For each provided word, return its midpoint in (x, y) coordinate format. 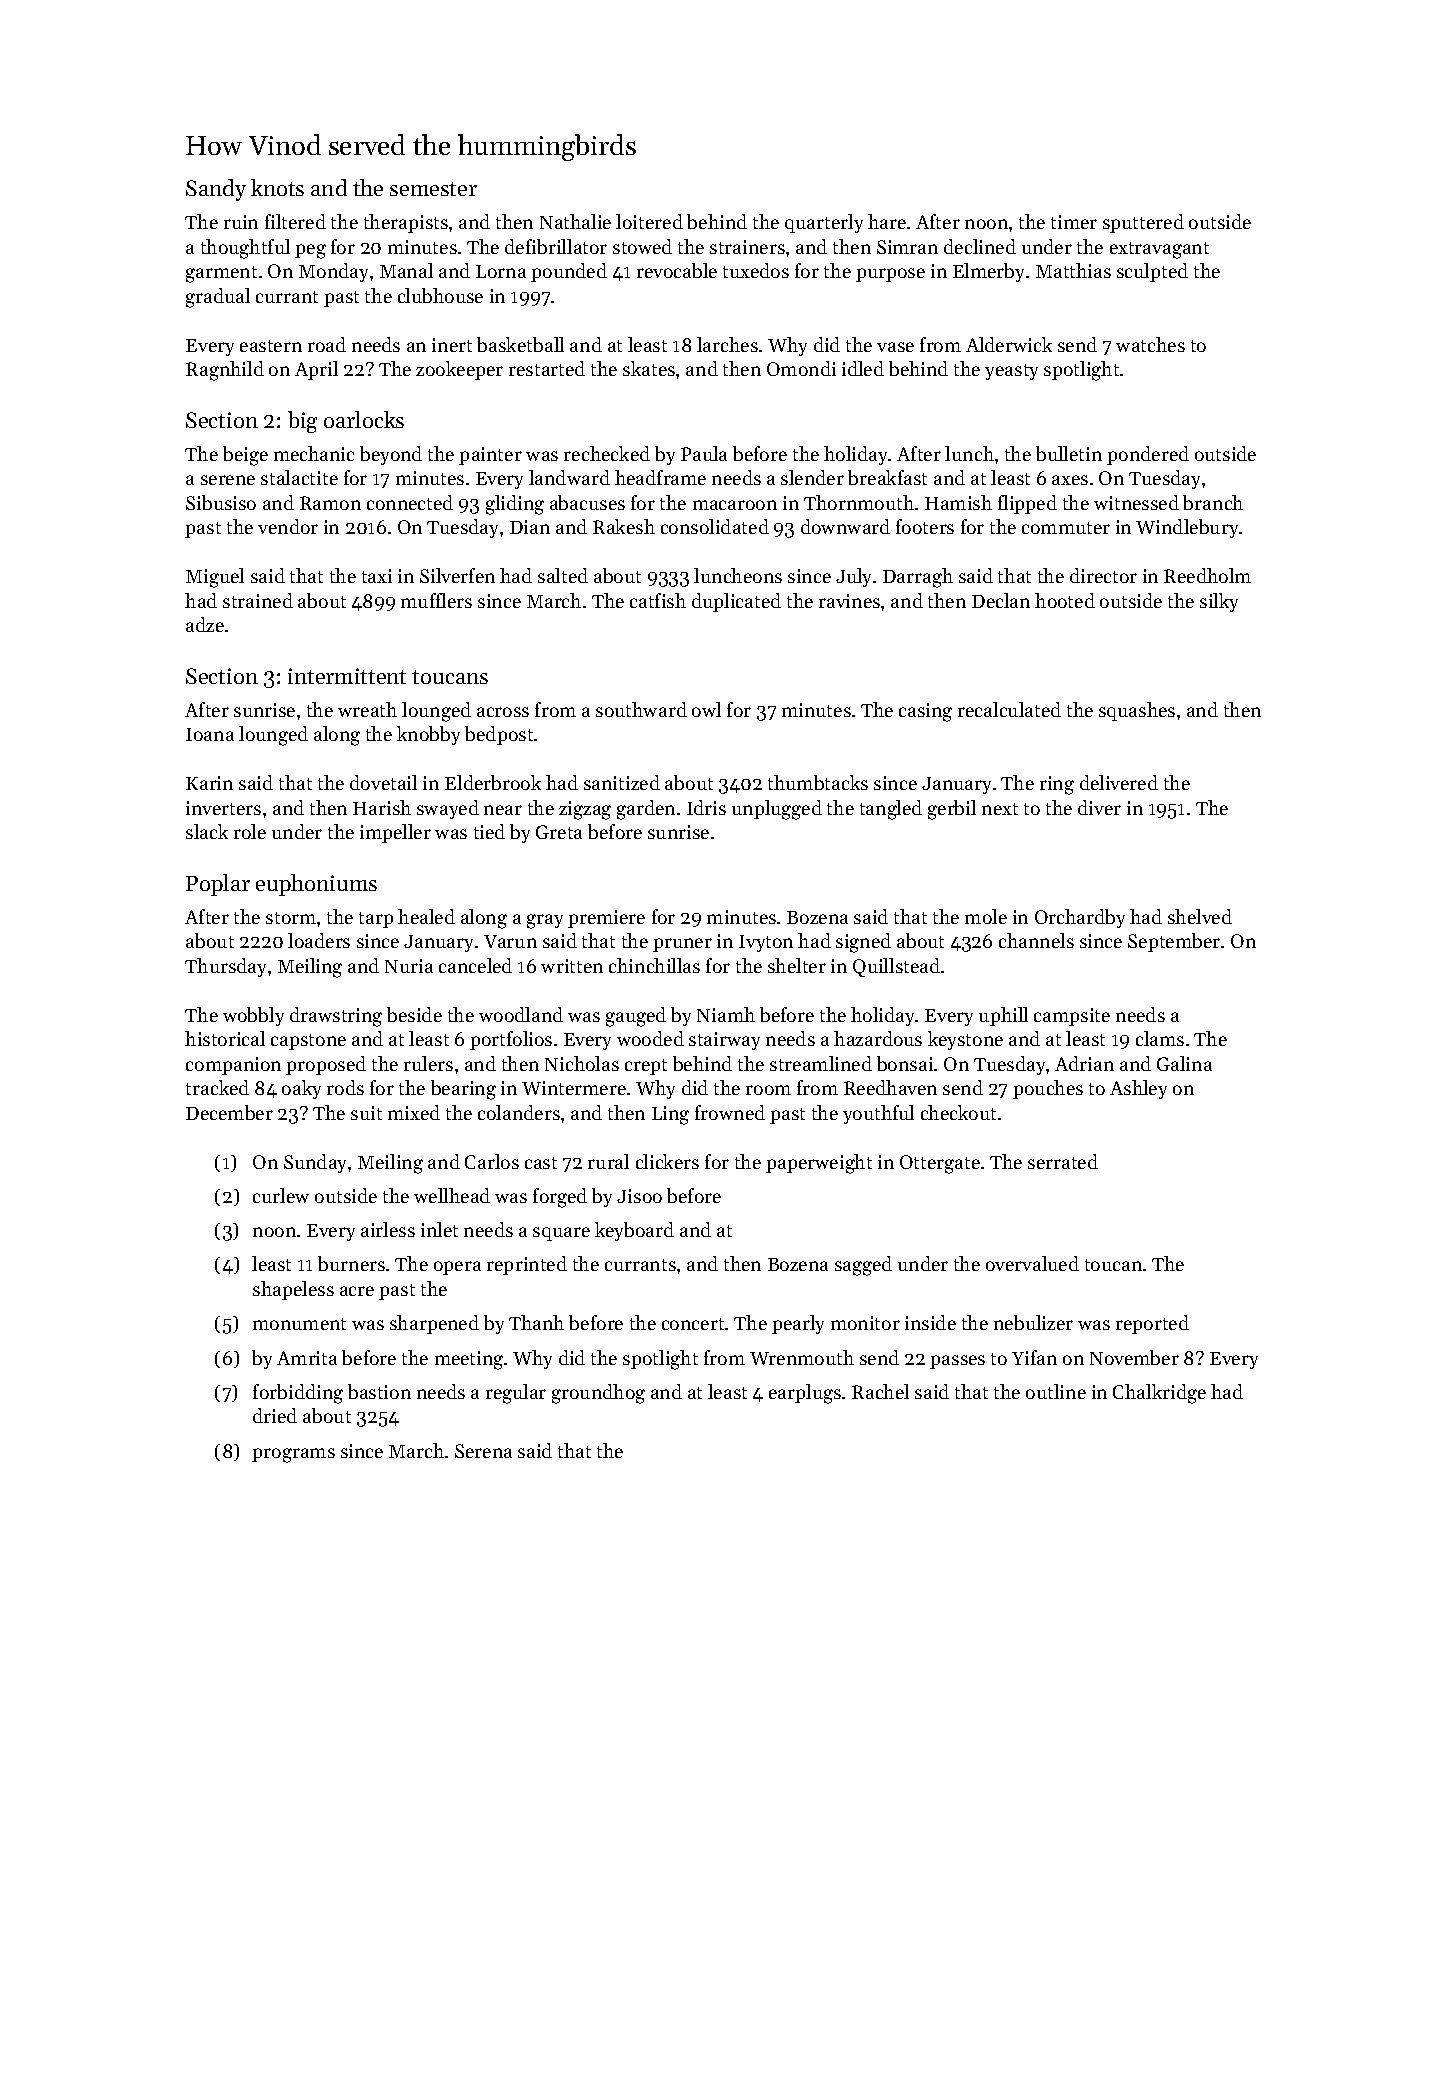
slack (207, 831)
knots (277, 187)
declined (980, 246)
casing (925, 712)
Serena (483, 1451)
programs (293, 1455)
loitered (649, 221)
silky (1219, 602)
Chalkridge (1159, 1394)
